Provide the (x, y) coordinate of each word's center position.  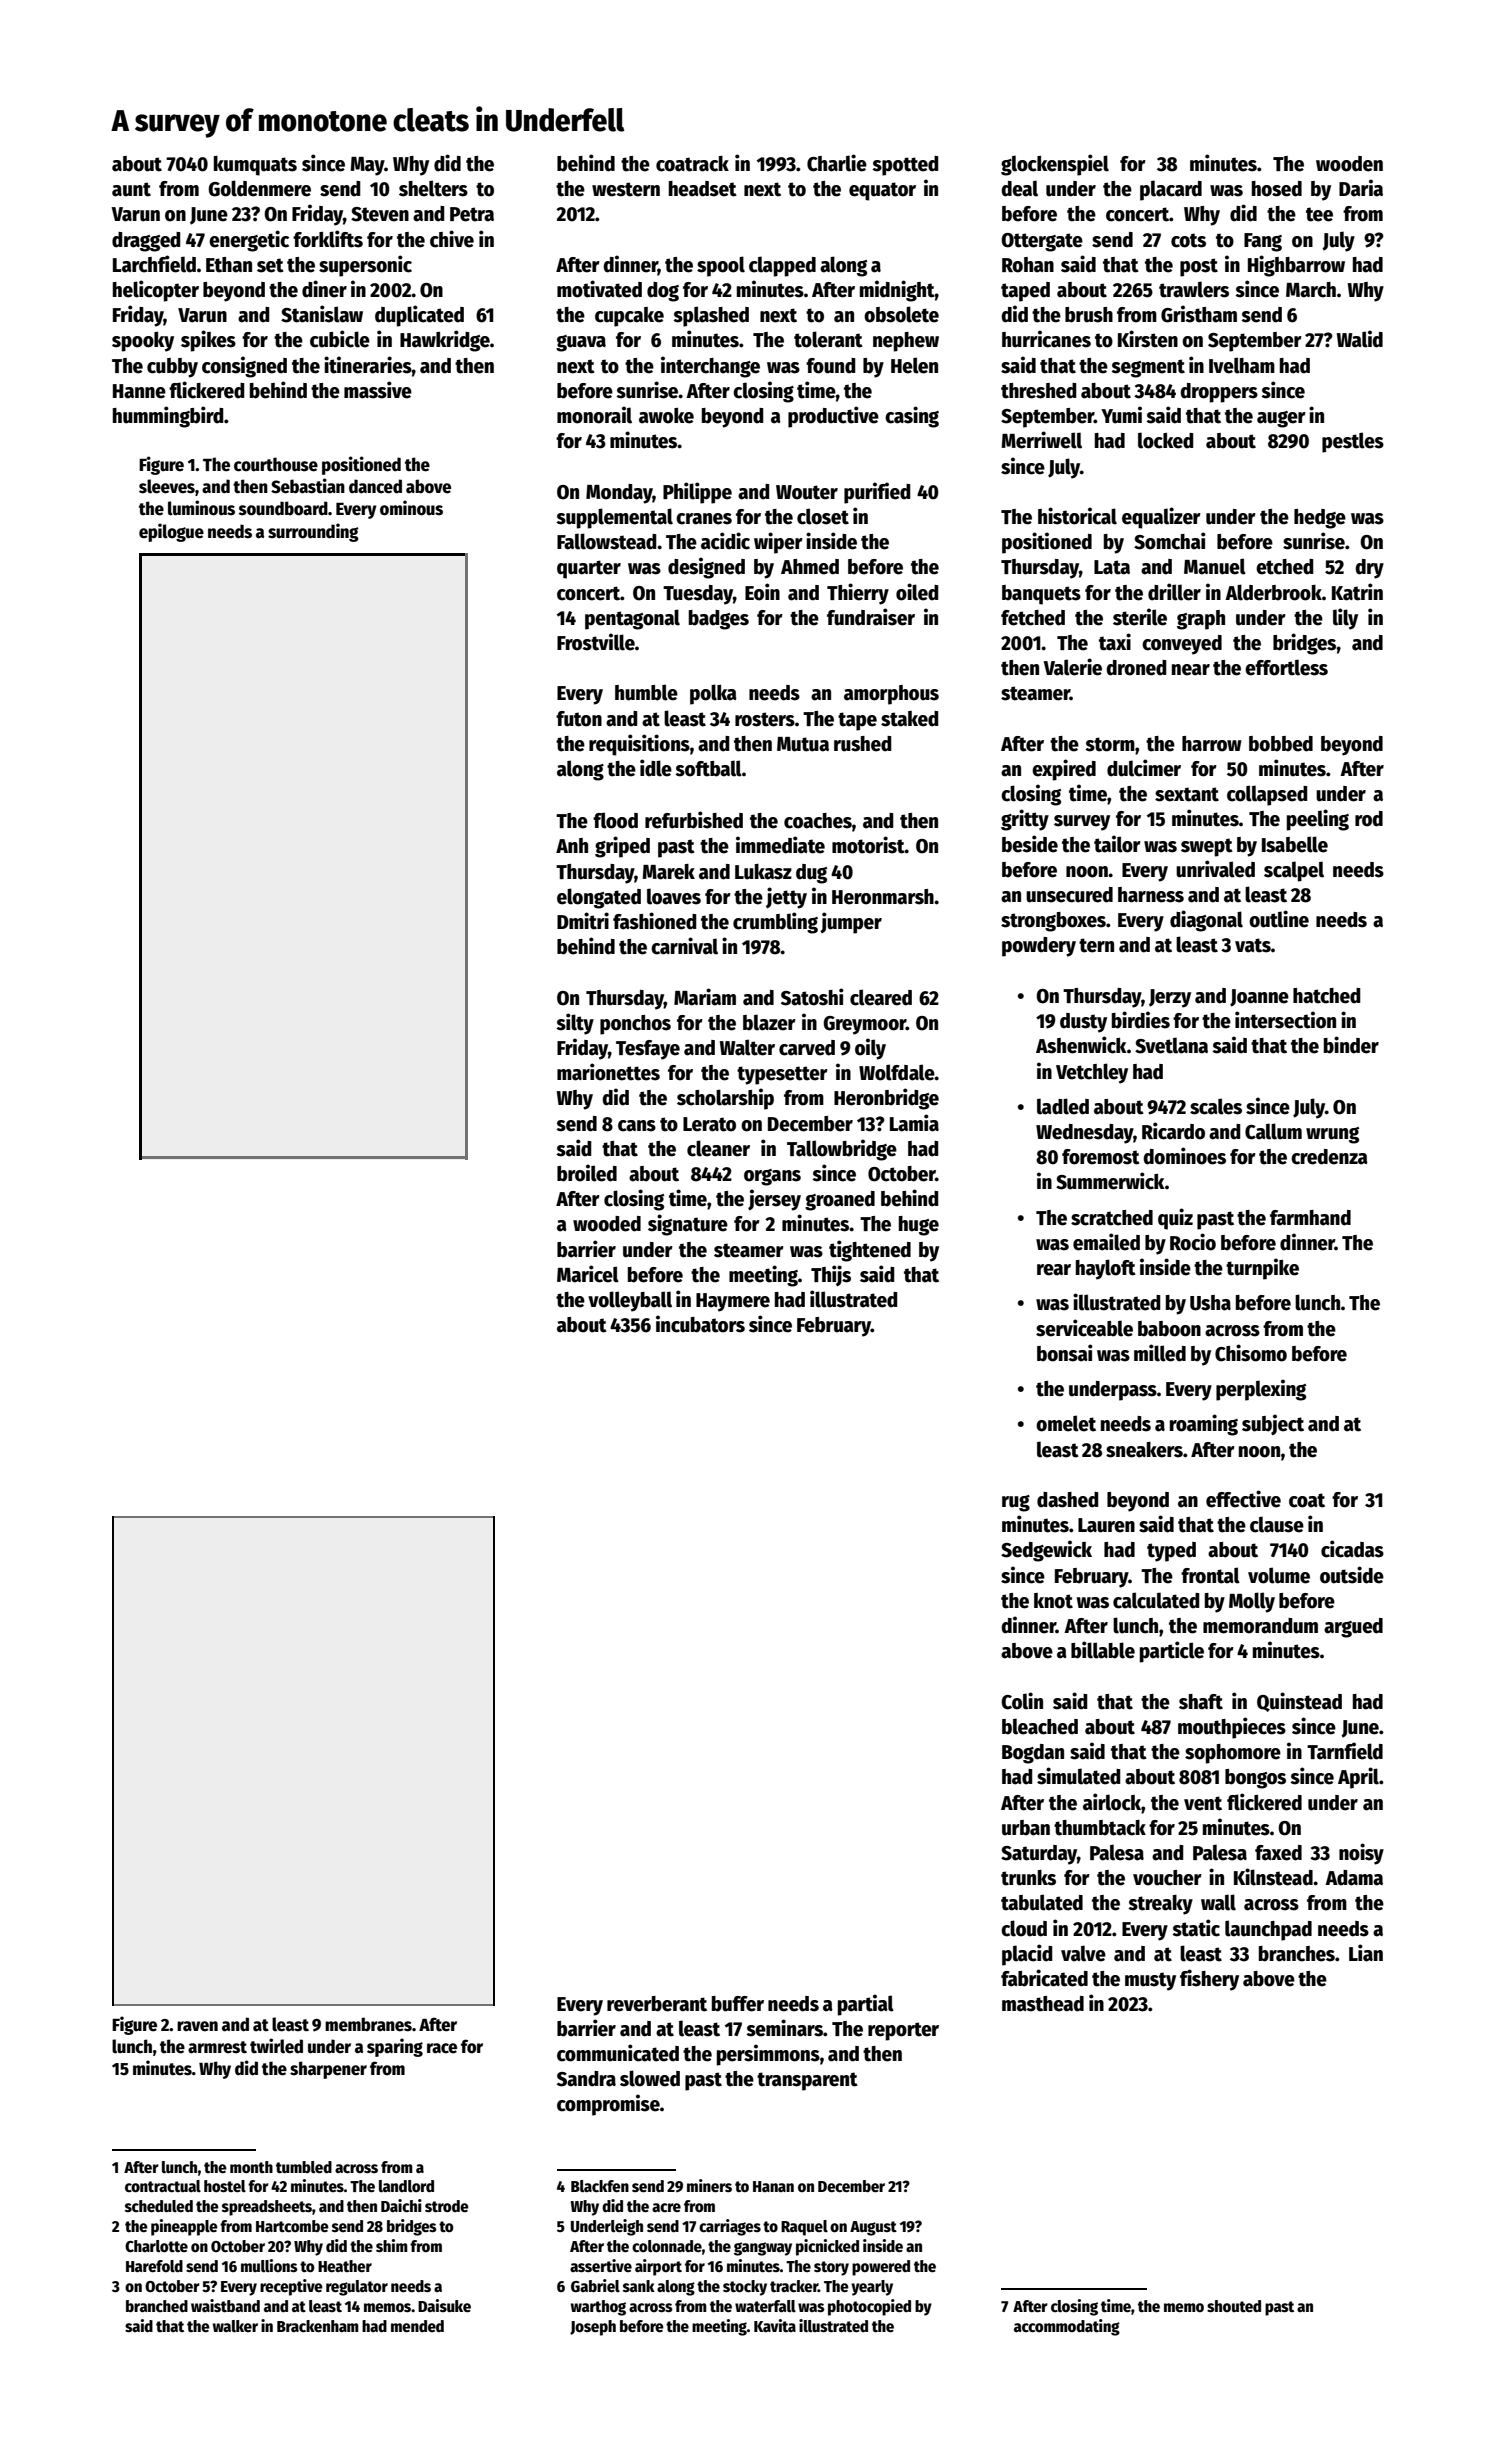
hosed (1277, 189)
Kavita (775, 2325)
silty (575, 1024)
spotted (905, 166)
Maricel (588, 1274)
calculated (1156, 1600)
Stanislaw (322, 314)
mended (417, 2326)
